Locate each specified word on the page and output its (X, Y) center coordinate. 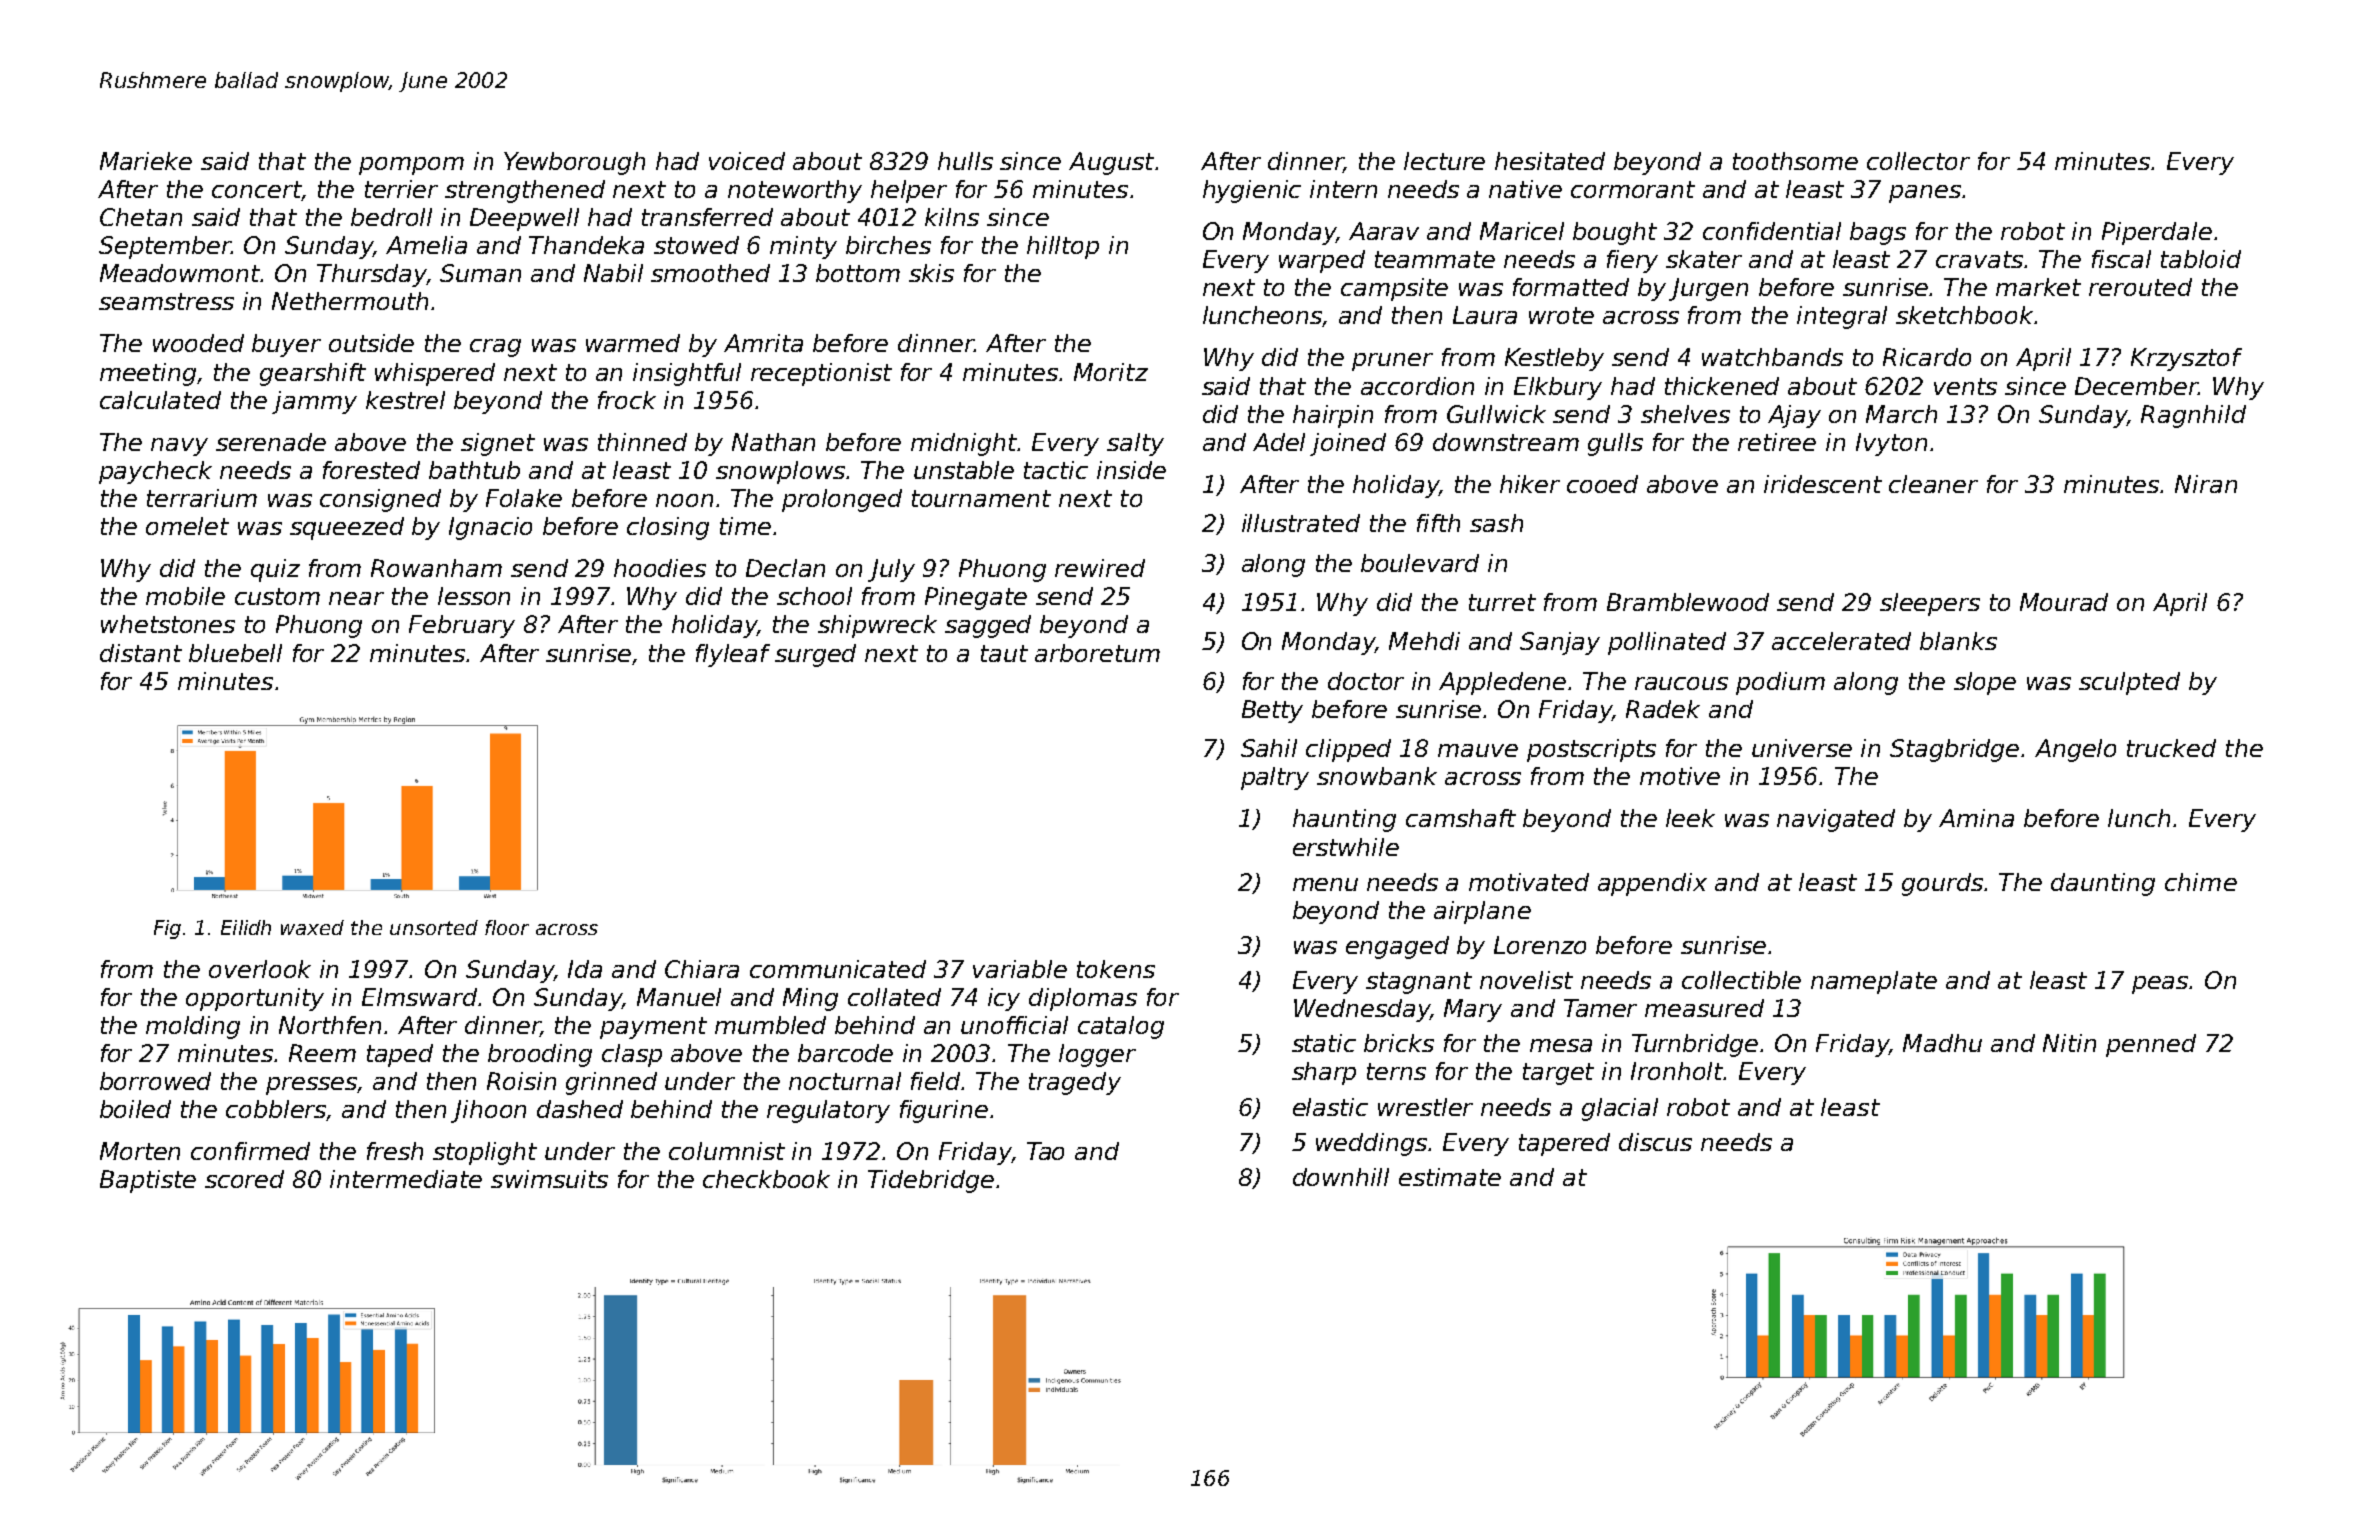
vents (1965, 386)
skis (931, 273)
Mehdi (1424, 641)
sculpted (2129, 683)
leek (1690, 818)
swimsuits (549, 1179)
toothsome (1795, 161)
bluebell (235, 653)
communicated (838, 969)
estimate (1450, 1177)
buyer (286, 345)
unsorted (434, 927)
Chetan (141, 217)
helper (909, 191)
